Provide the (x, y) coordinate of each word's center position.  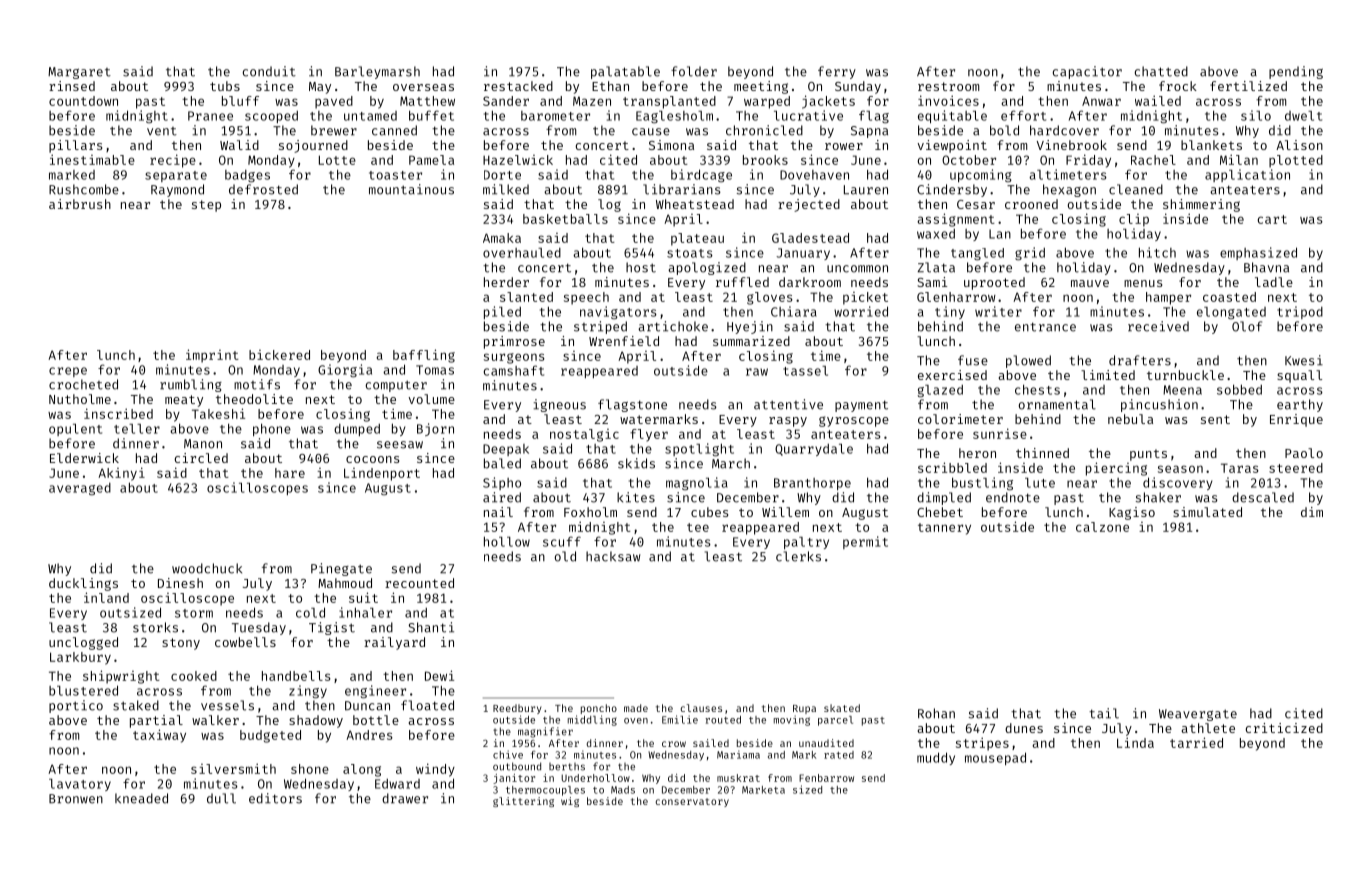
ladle (1274, 282)
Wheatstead (695, 204)
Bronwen (76, 799)
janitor (514, 779)
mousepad (995, 758)
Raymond (177, 190)
